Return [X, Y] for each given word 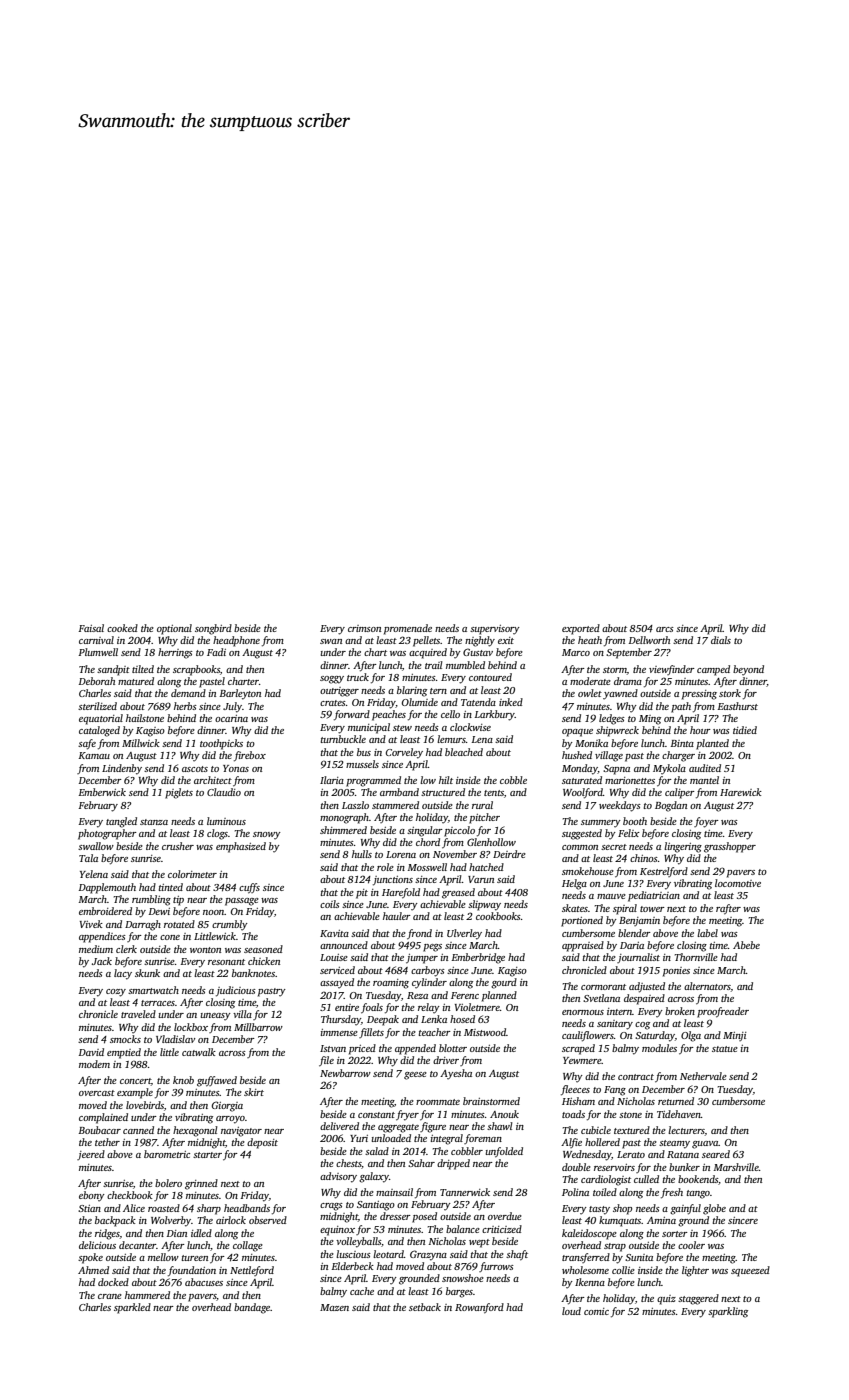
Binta [682, 743]
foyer [706, 822]
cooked [122, 628]
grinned [201, 1184]
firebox [250, 756]
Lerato [631, 1154]
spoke [90, 1258]
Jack [102, 961]
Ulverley [464, 934]
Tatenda [478, 702]
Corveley [404, 753]
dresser [395, 1216]
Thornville [696, 957]
